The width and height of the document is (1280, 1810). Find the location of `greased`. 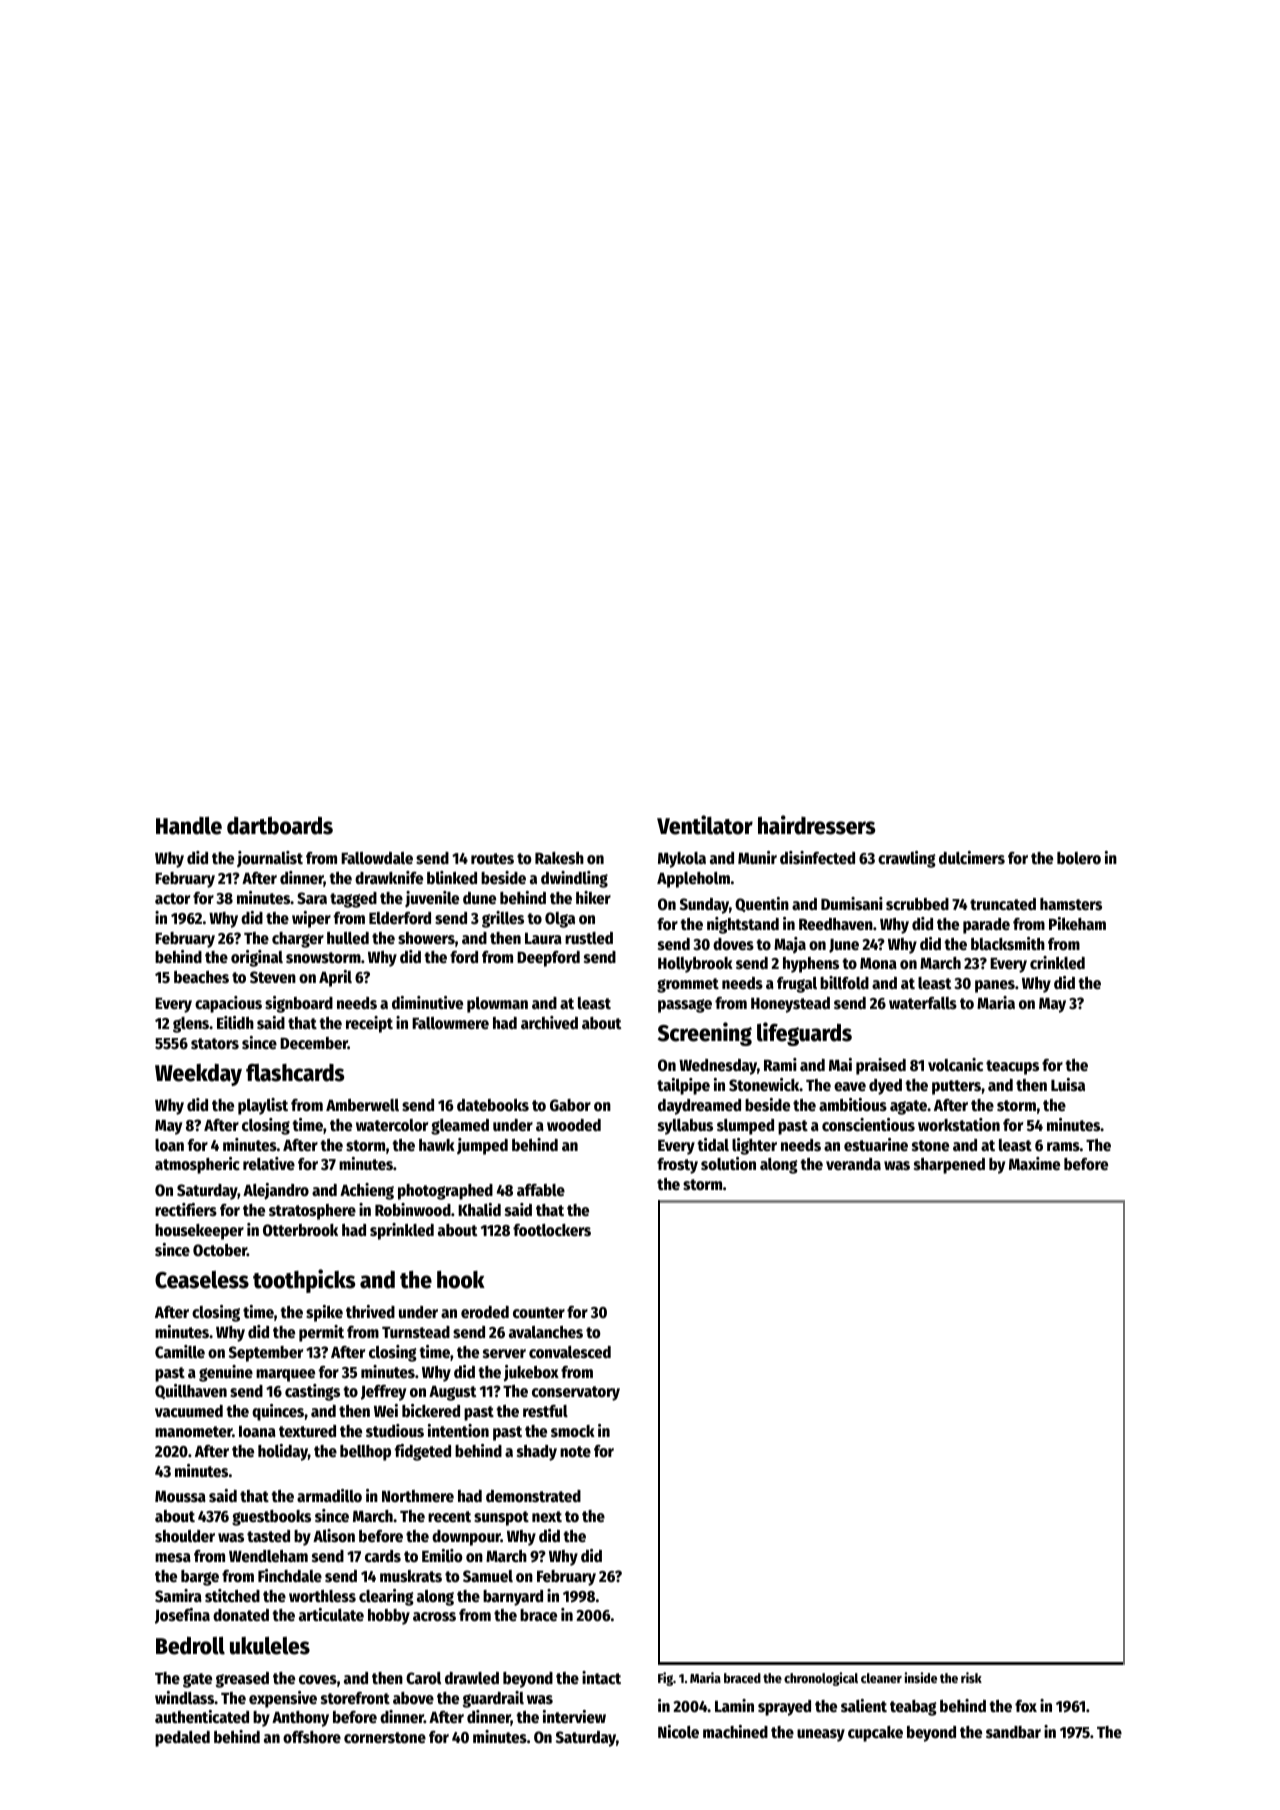

greased is located at coordinates (242, 1680).
